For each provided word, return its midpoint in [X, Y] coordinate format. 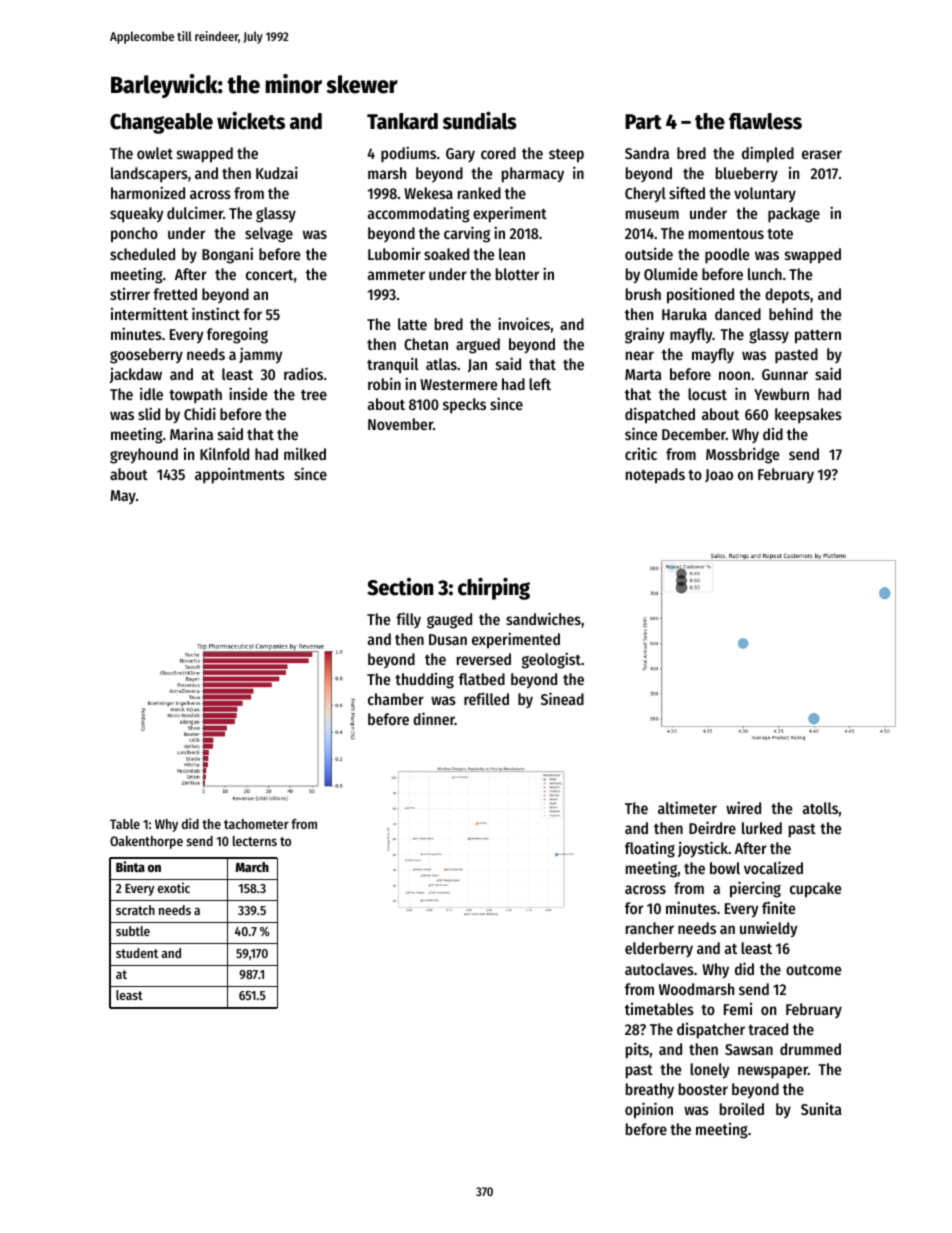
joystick [703, 849]
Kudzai [277, 172]
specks [464, 405]
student [137, 953]
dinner [434, 718]
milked [305, 453]
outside [649, 253]
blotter [517, 274]
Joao [719, 475]
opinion [649, 1110]
